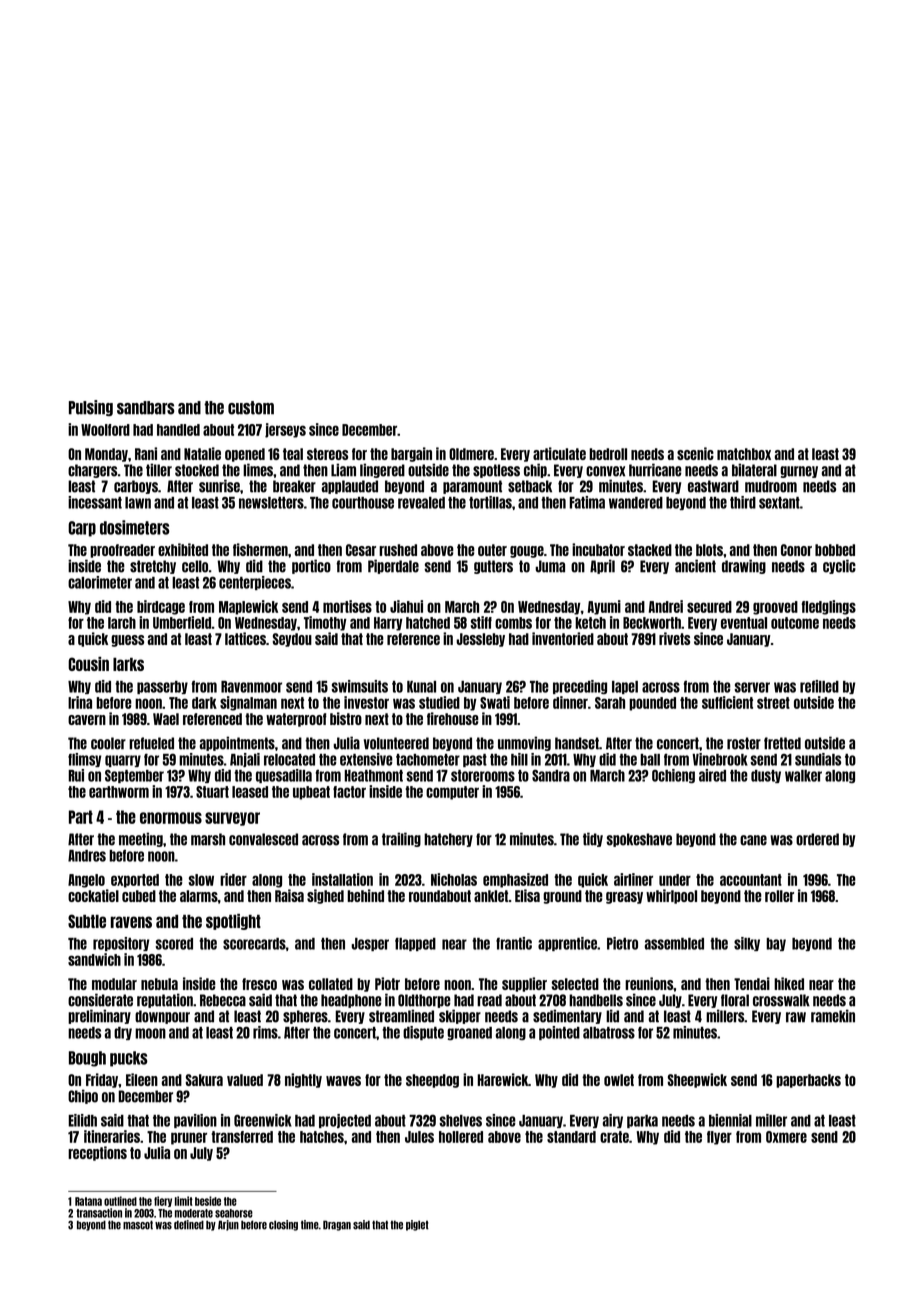 Image resolution: width=924 pixels, height=1308 pixels. Describe the element at coordinates (417, 1225) in the document. I see `piglet` at that location.
